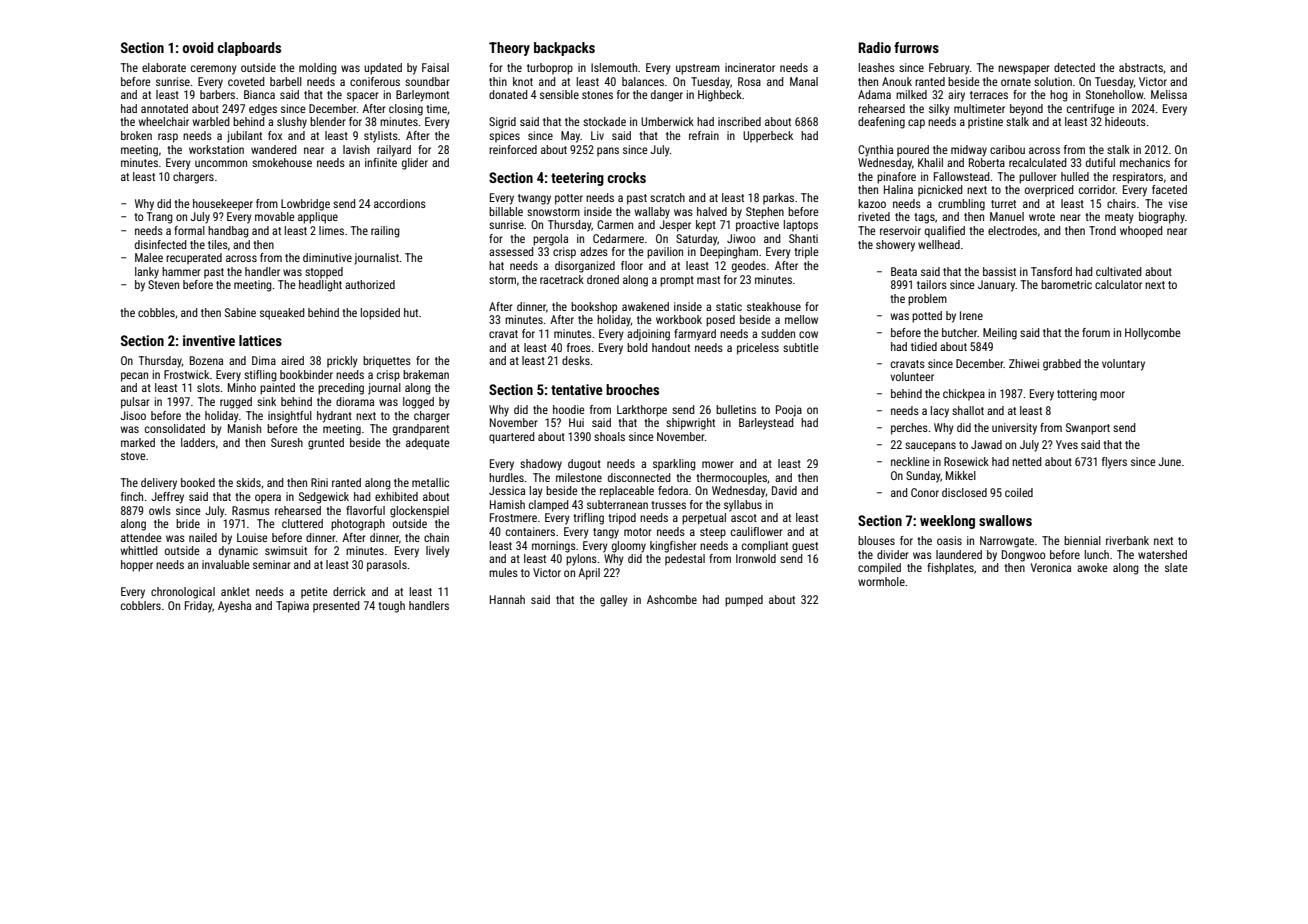 The image size is (1308, 924). What do you see at coordinates (961, 205) in the screenshot?
I see `crumbling` at bounding box center [961, 205].
